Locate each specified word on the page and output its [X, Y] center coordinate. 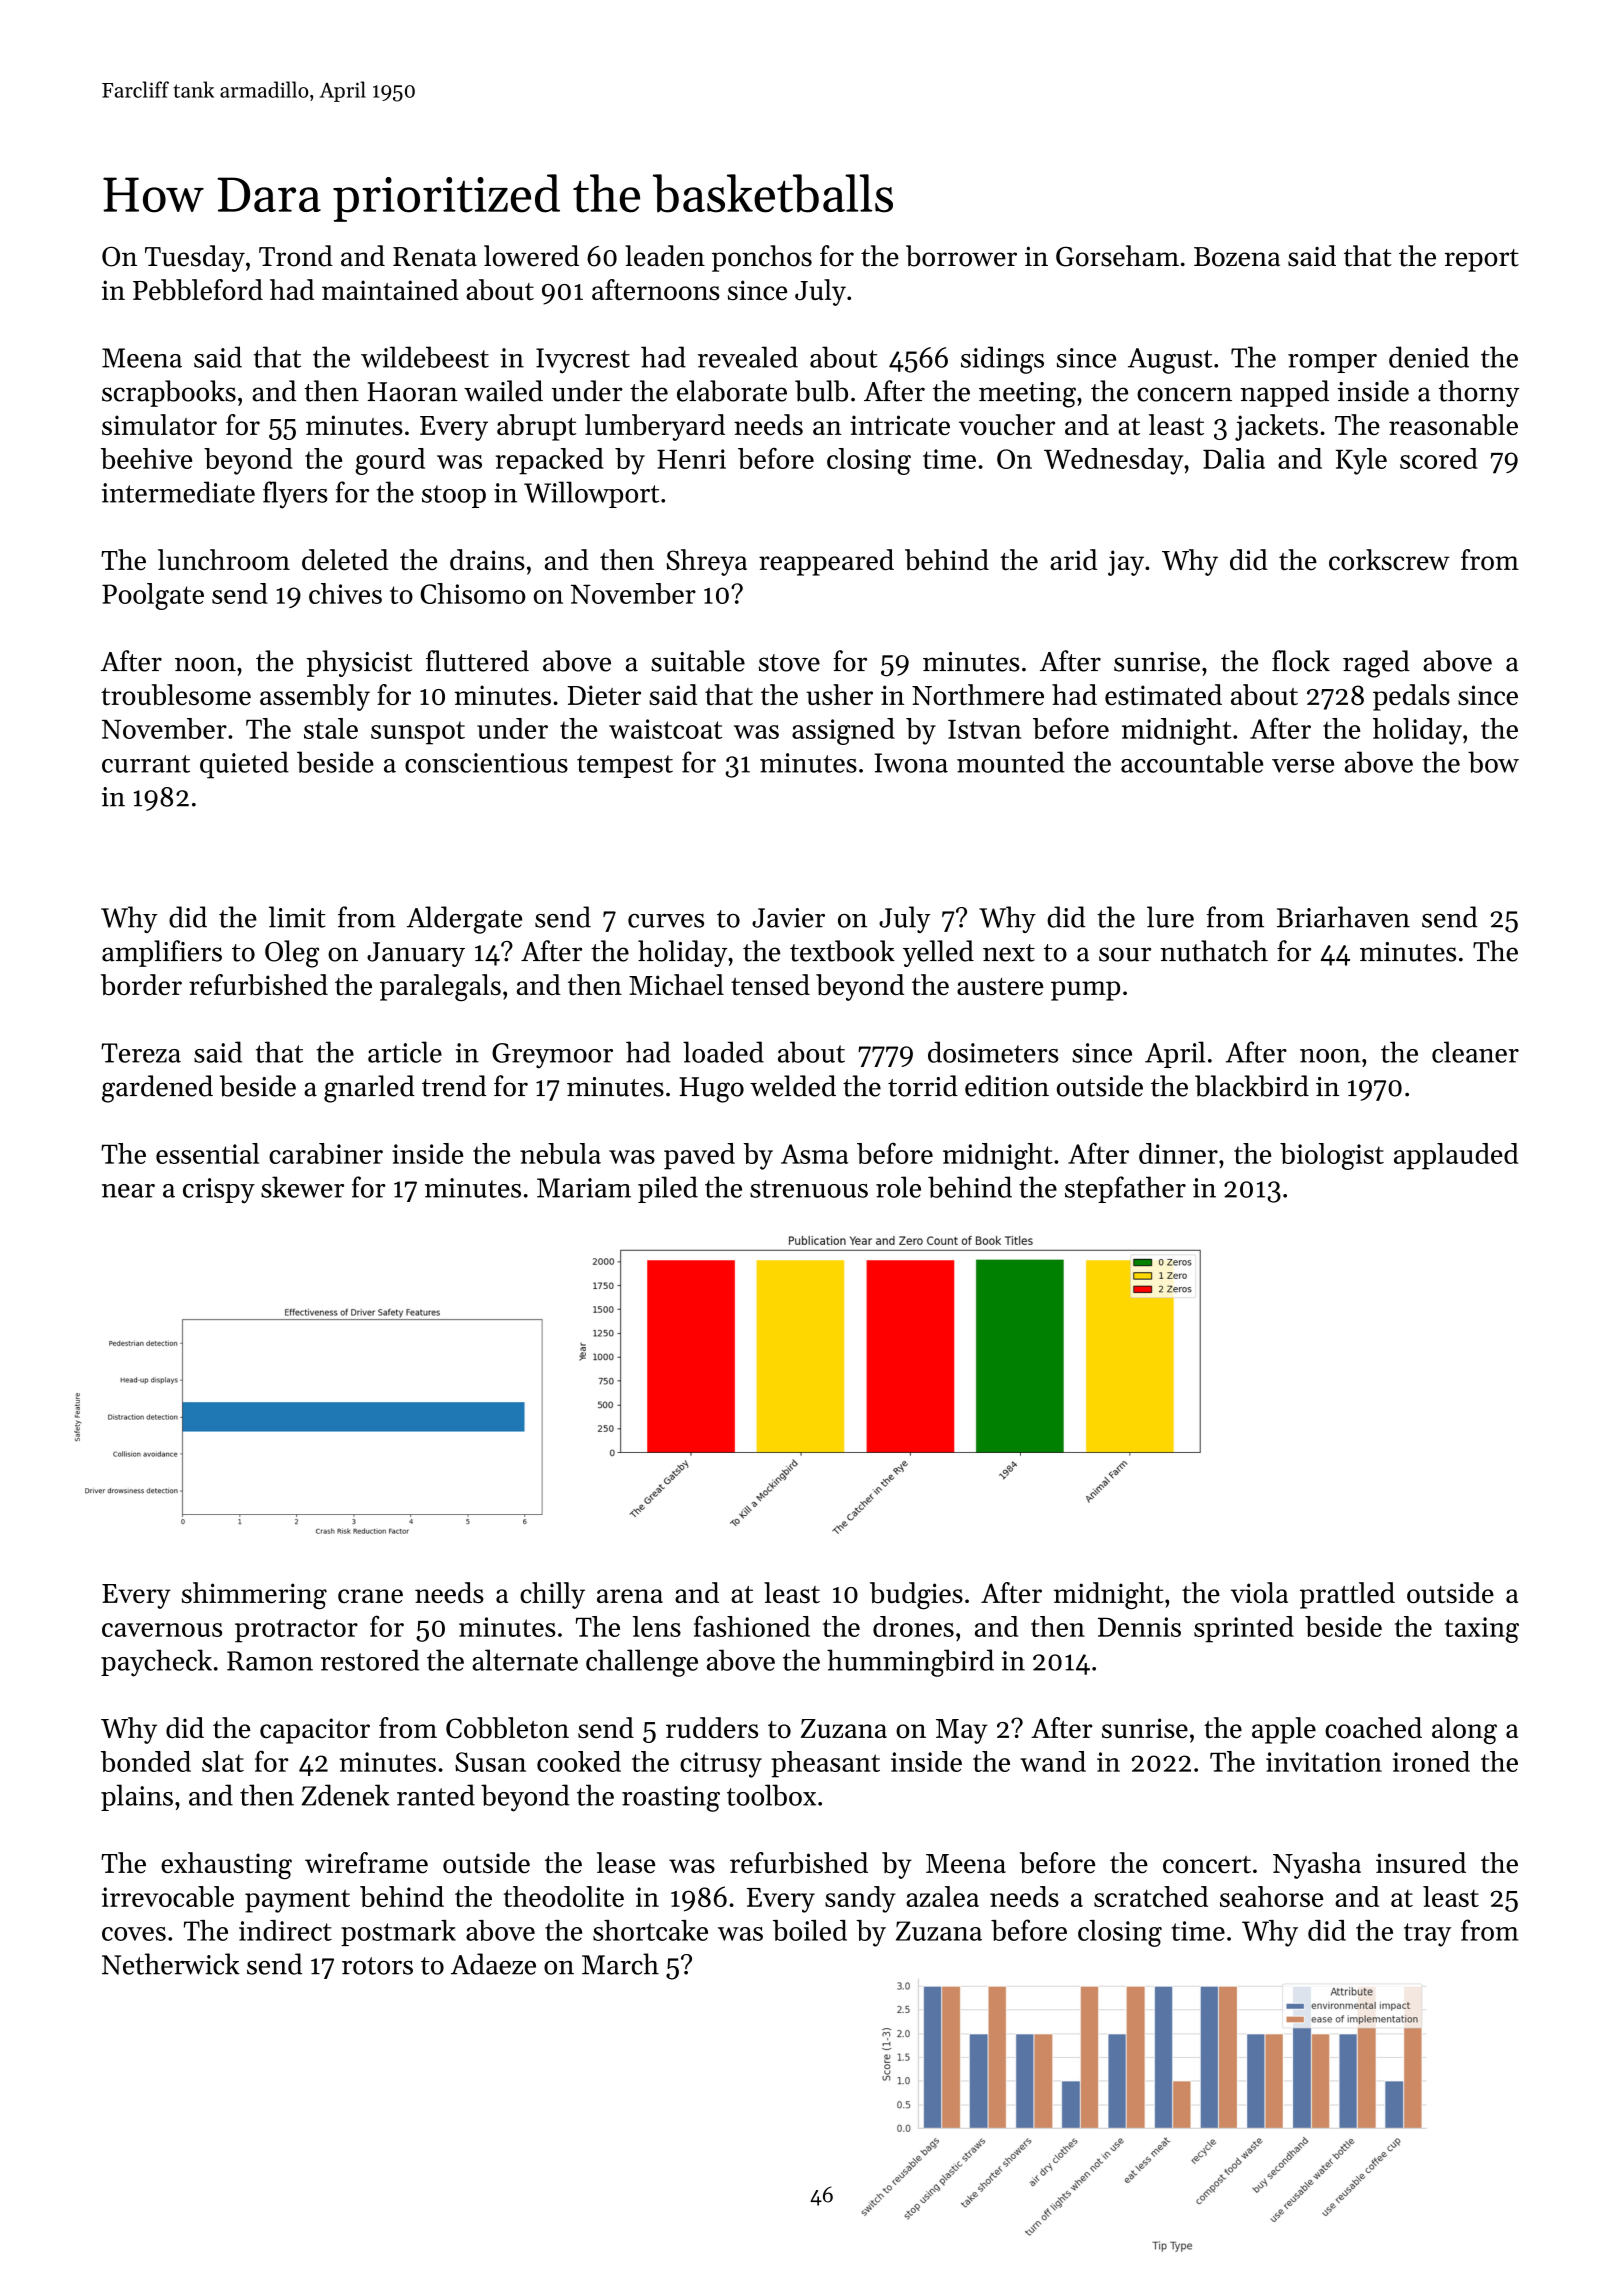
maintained [390, 290]
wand [1053, 1761]
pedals [1411, 697]
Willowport [591, 494]
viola [1259, 1592]
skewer [302, 1187]
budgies [916, 1595]
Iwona [911, 763]
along [1464, 1730]
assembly [315, 697]
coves [134, 1934]
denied [1429, 357]
